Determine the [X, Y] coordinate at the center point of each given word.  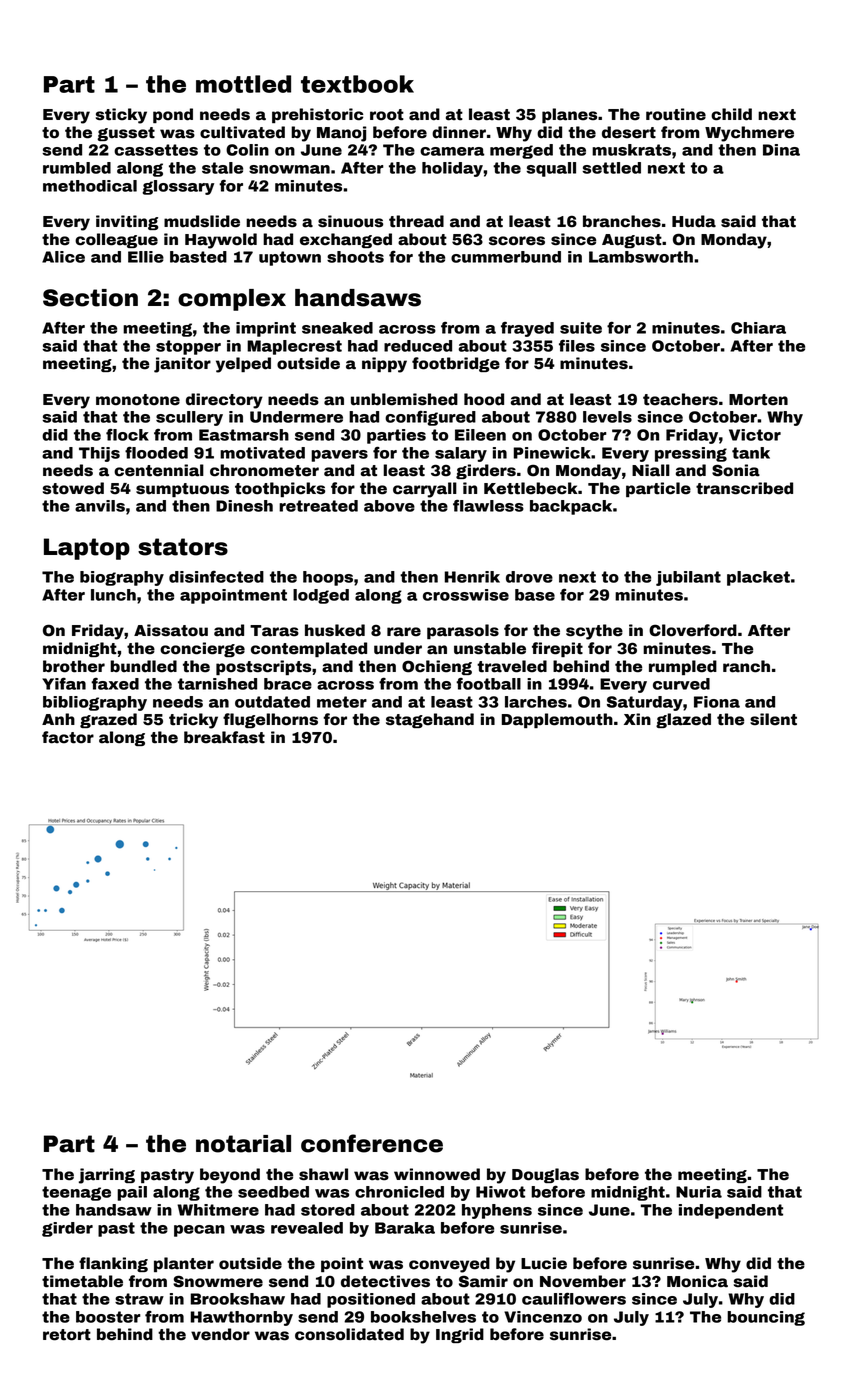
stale [222, 168]
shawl [323, 1174]
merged [521, 151]
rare [404, 632]
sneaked [337, 328]
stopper [188, 347]
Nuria [699, 1192]
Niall [651, 470]
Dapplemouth [557, 720]
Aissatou [171, 630]
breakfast [224, 737]
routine [676, 114]
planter [184, 1264]
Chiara [758, 328]
